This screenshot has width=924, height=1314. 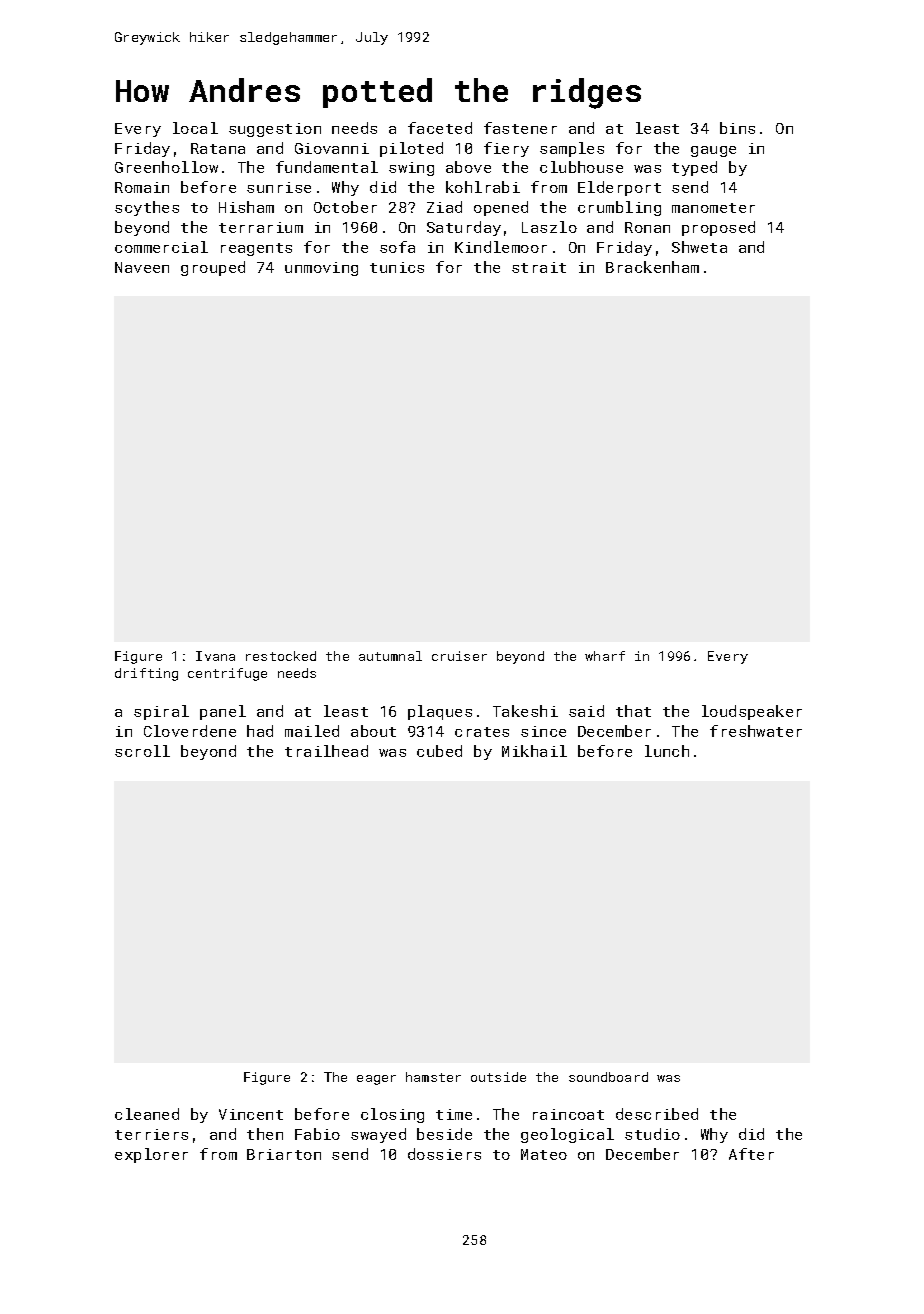 I want to click on lunch, so click(x=667, y=751).
